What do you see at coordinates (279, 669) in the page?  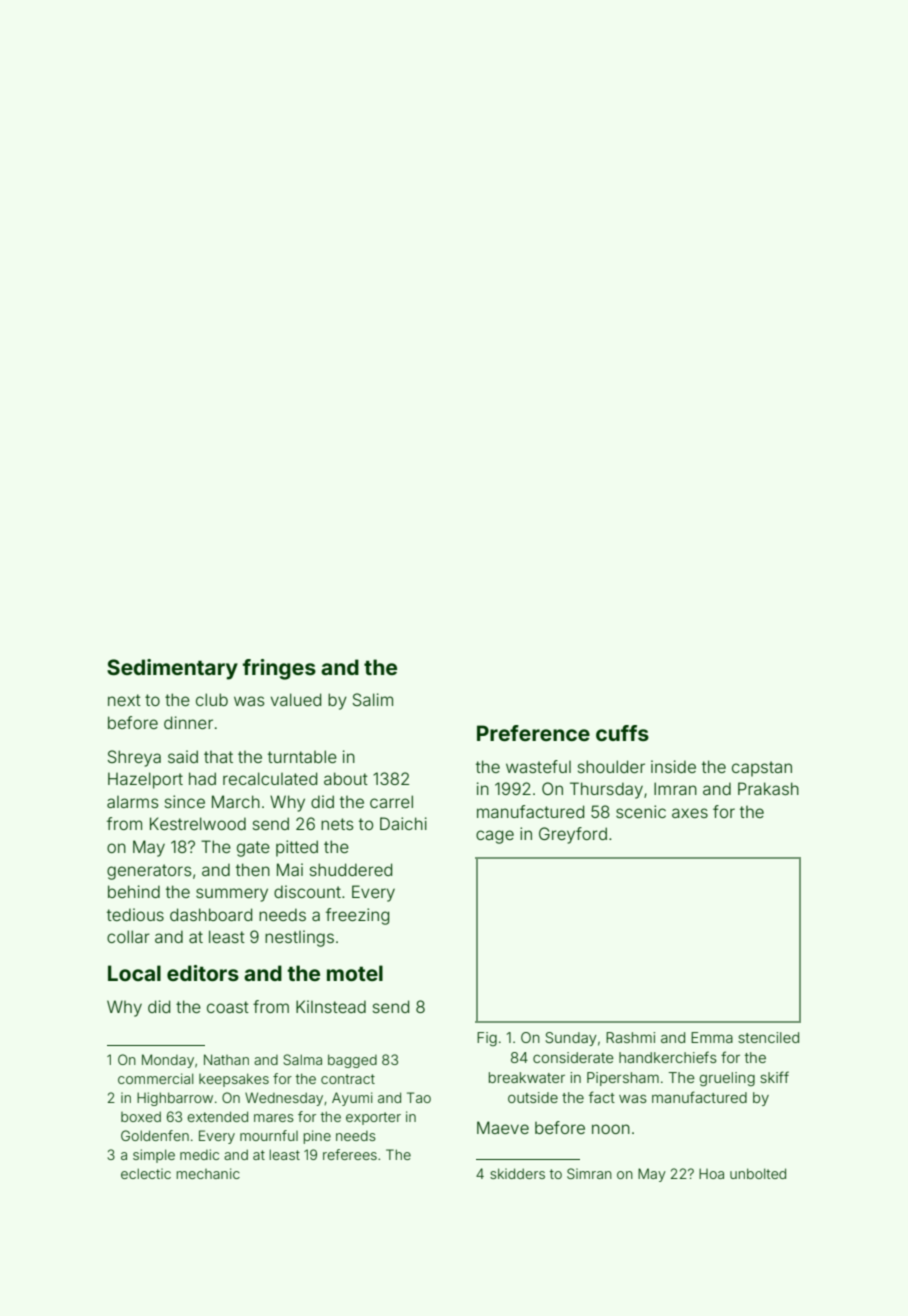 I see `fringes` at bounding box center [279, 669].
